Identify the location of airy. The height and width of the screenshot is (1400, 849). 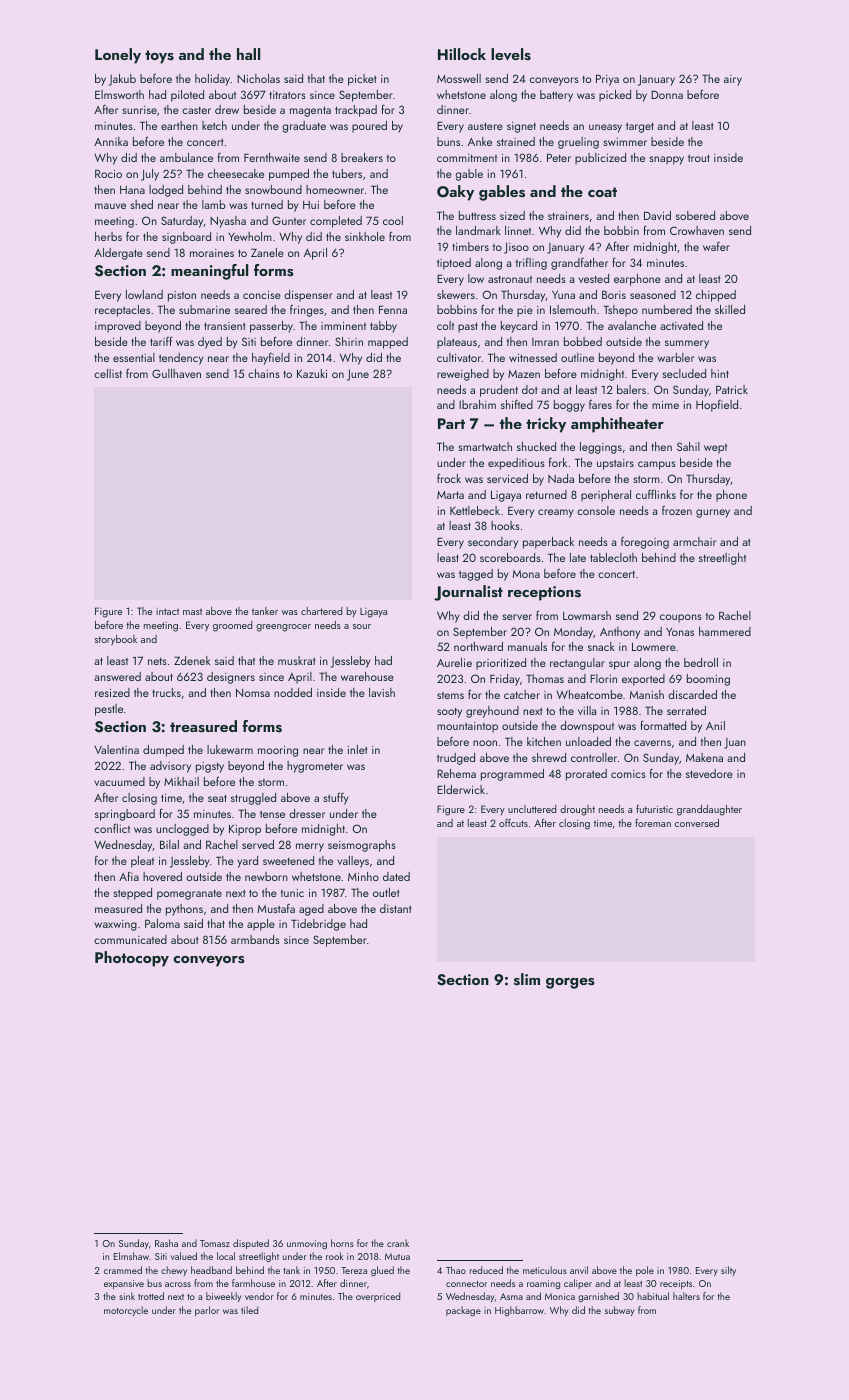
(733, 80).
